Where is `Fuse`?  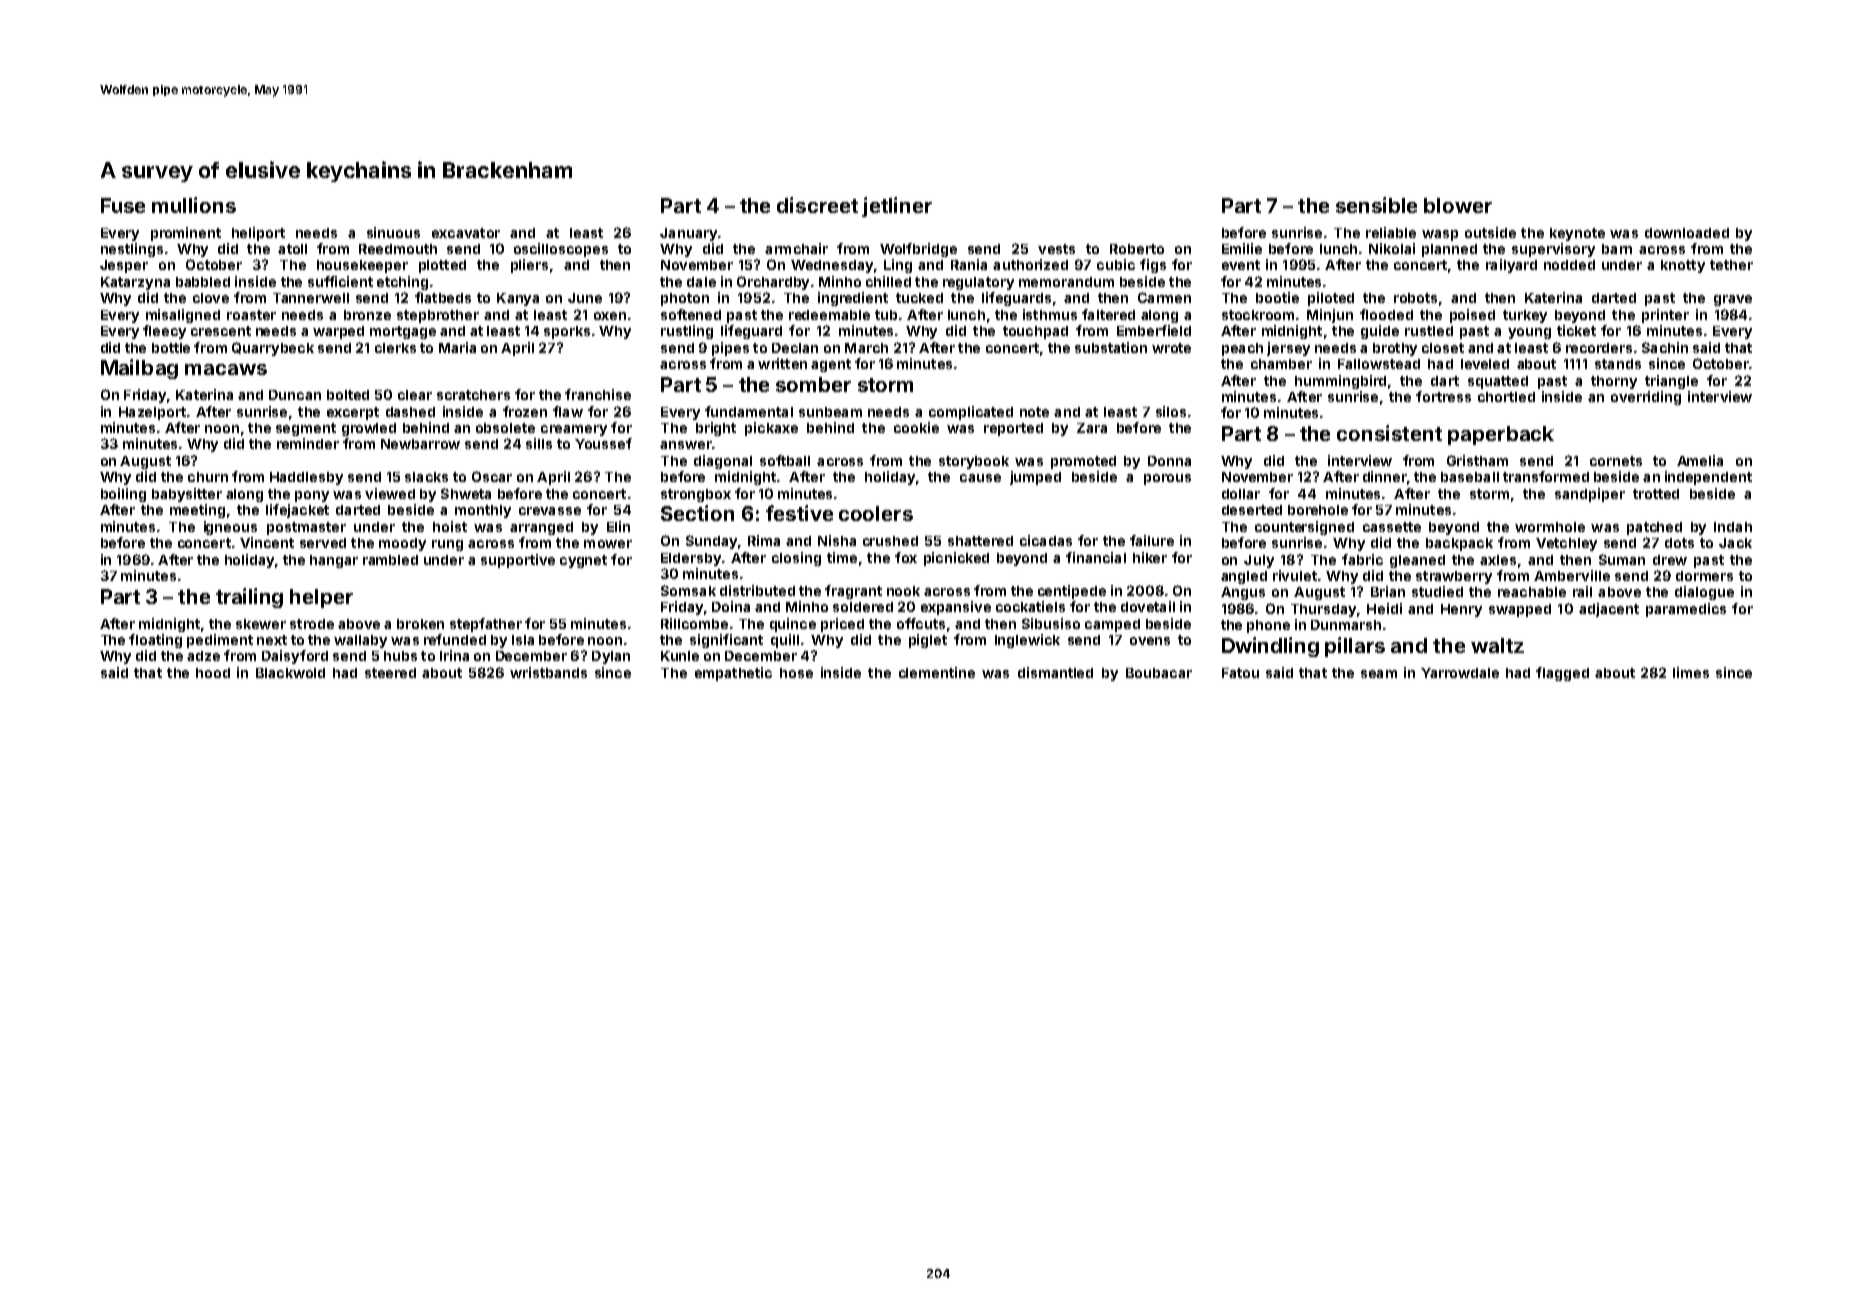 Fuse is located at coordinates (123, 205).
